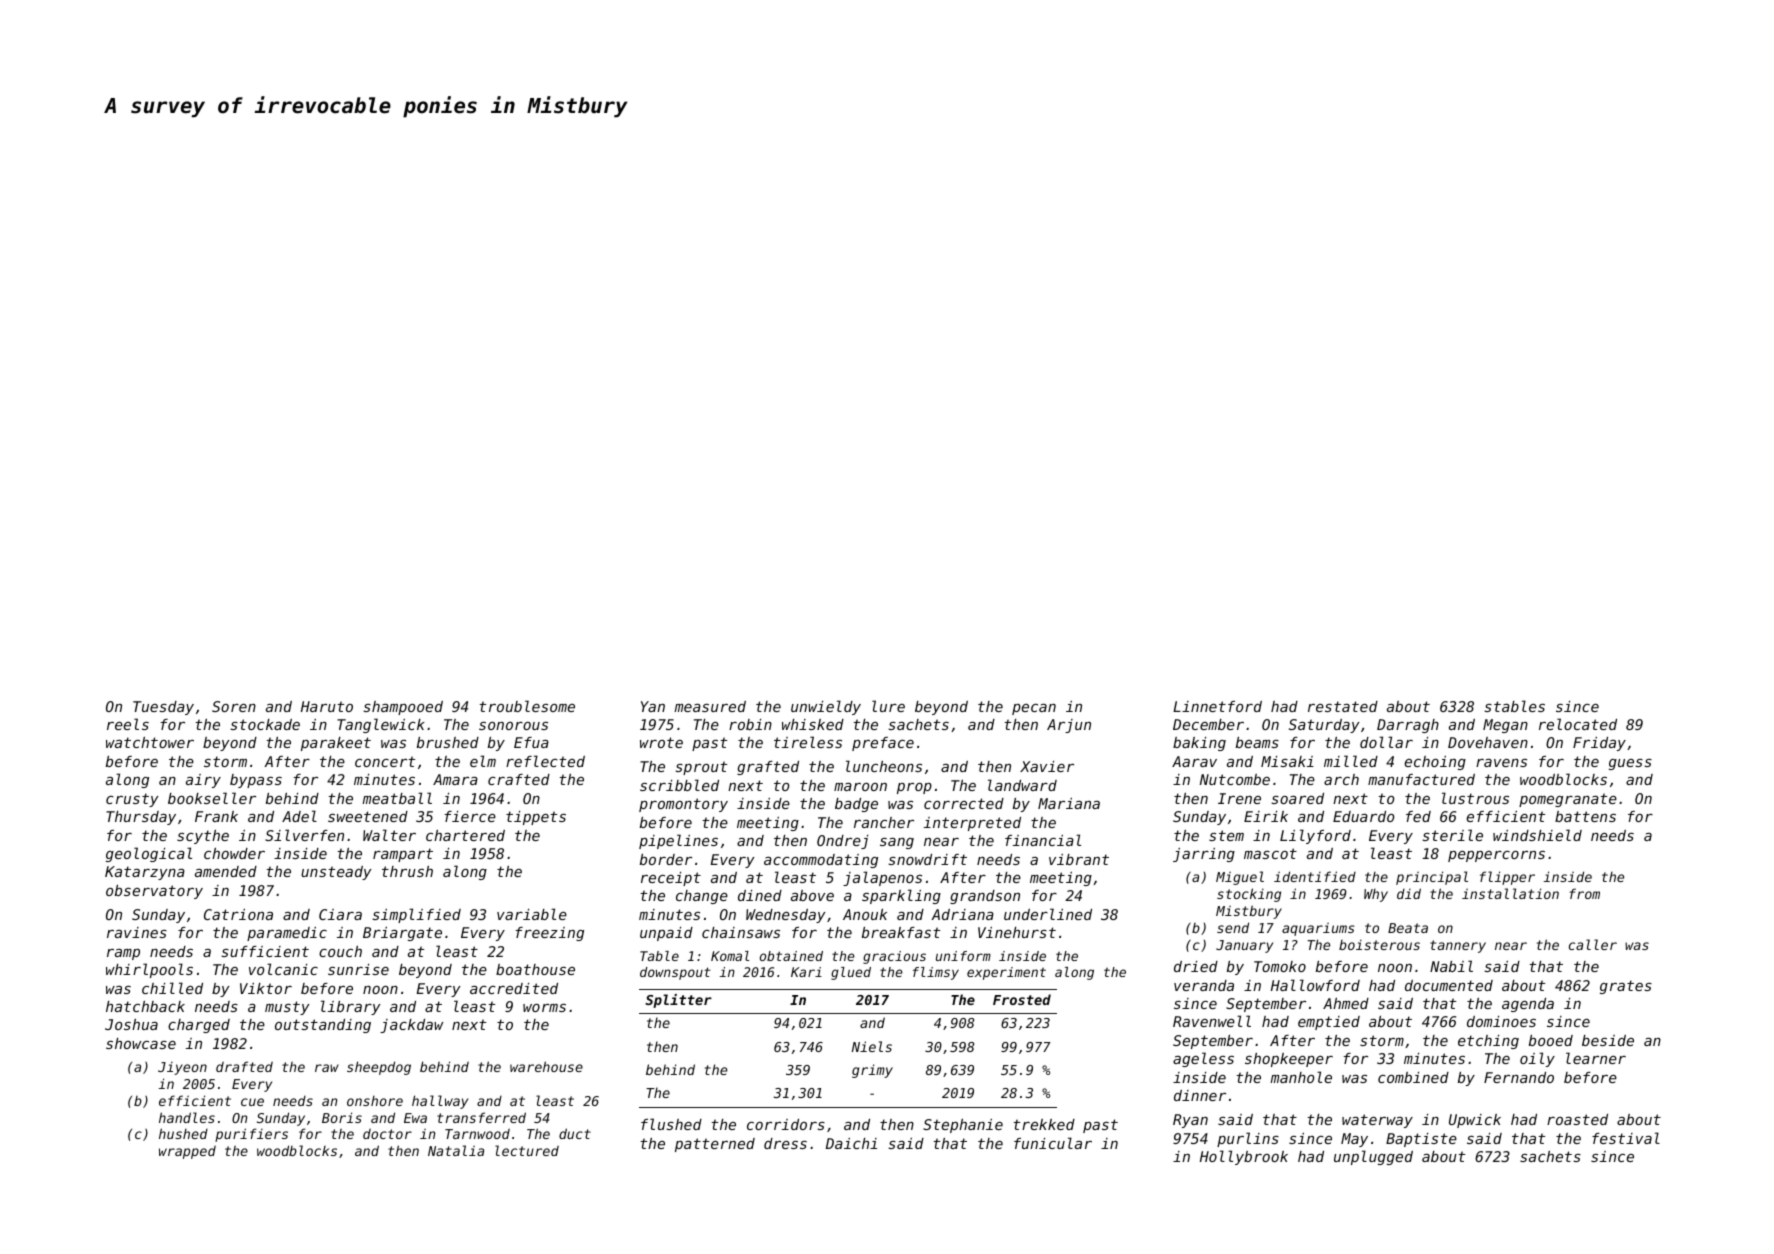 This document has height=1254, width=1774. I want to click on Frosted, so click(1022, 999).
